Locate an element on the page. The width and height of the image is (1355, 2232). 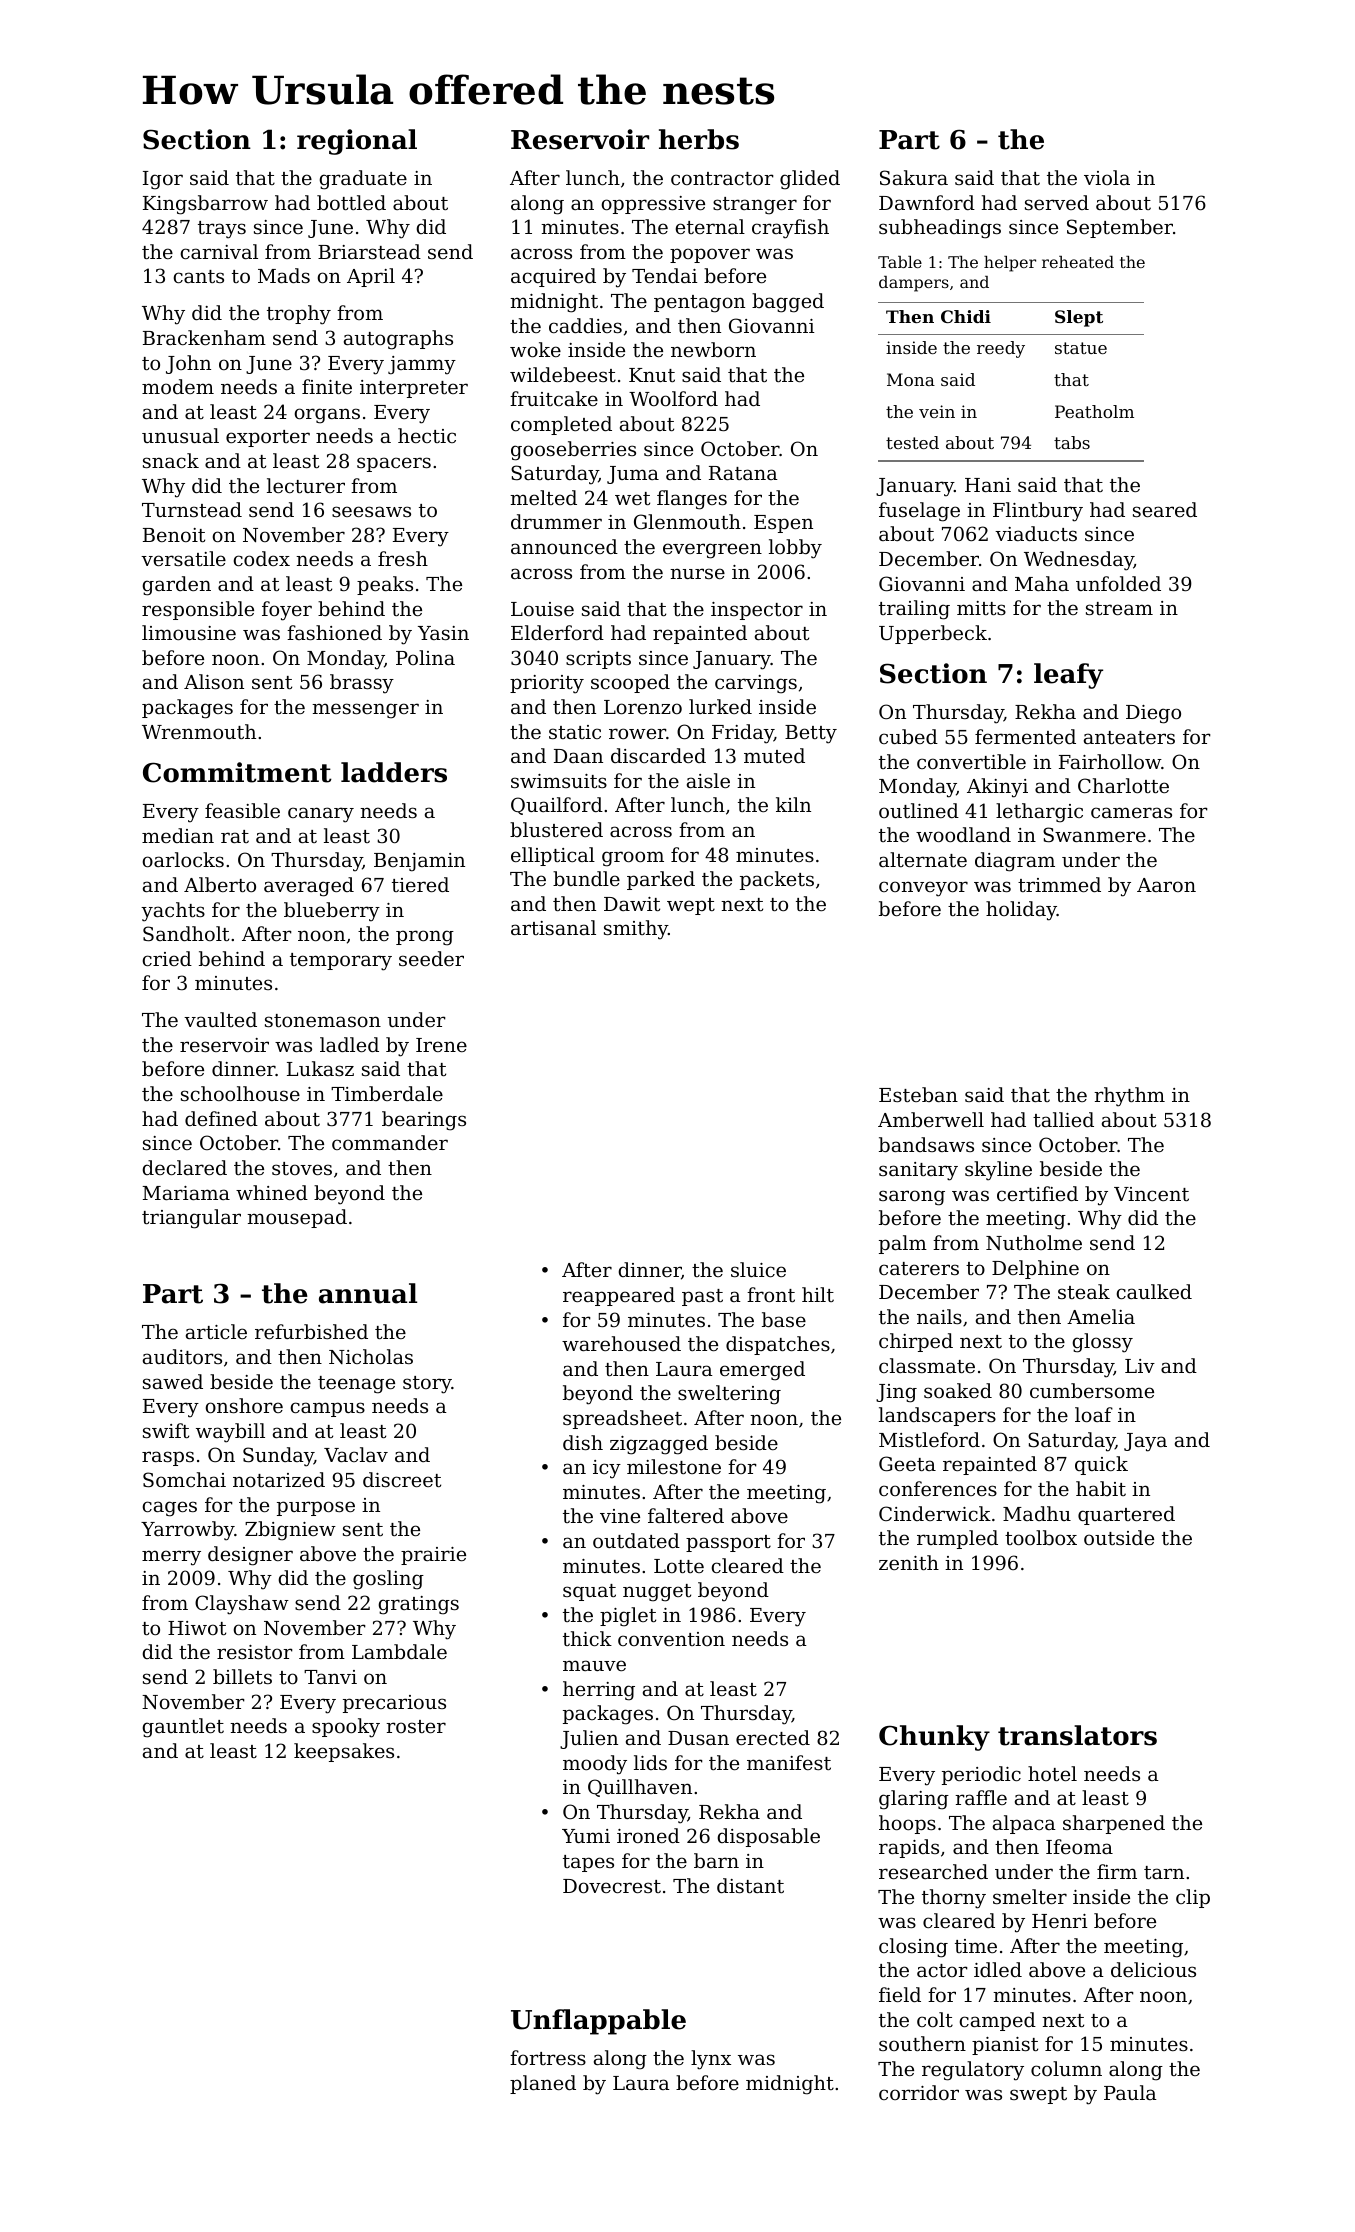
herbs is located at coordinates (699, 139).
